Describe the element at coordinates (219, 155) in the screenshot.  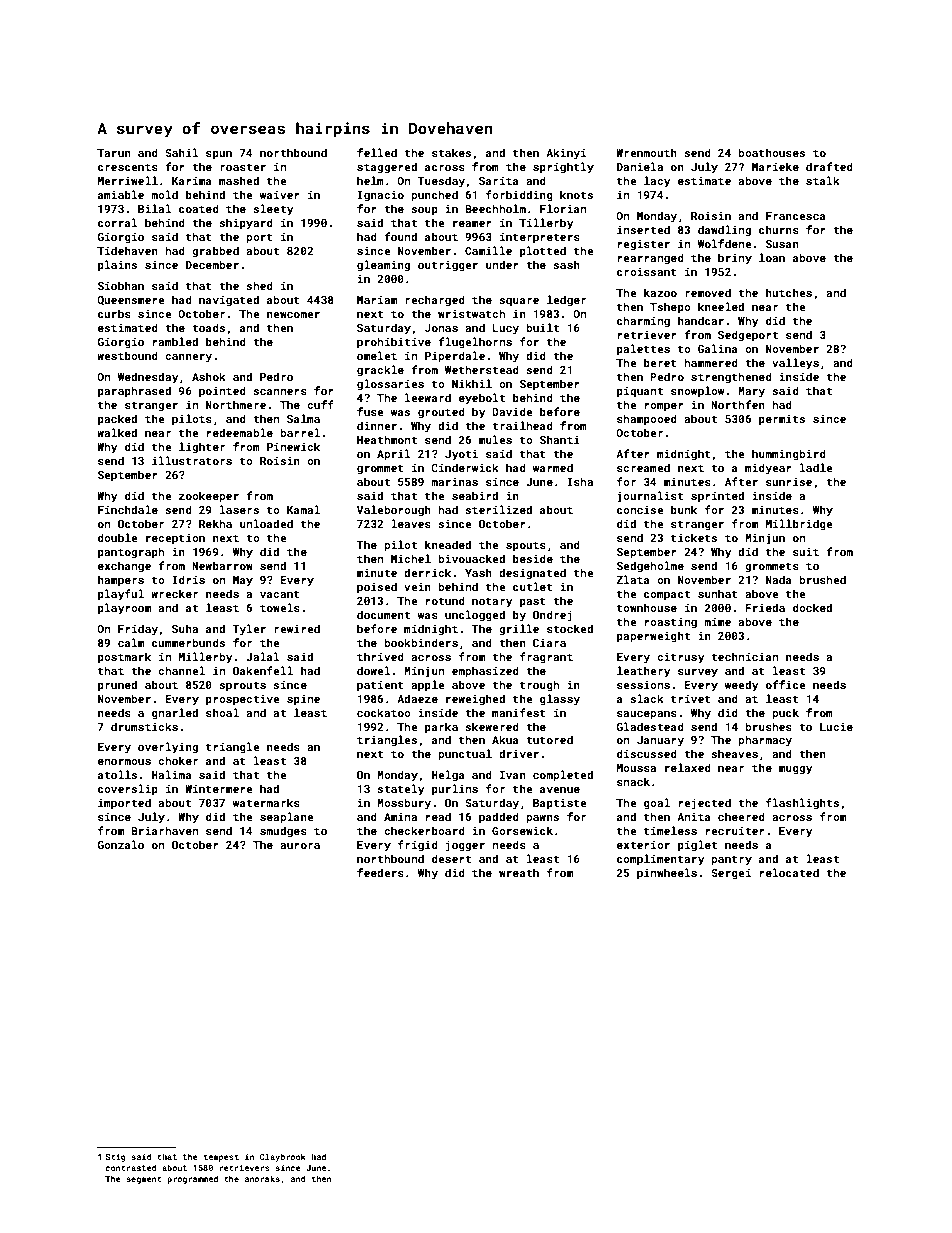
I see `spun` at that location.
